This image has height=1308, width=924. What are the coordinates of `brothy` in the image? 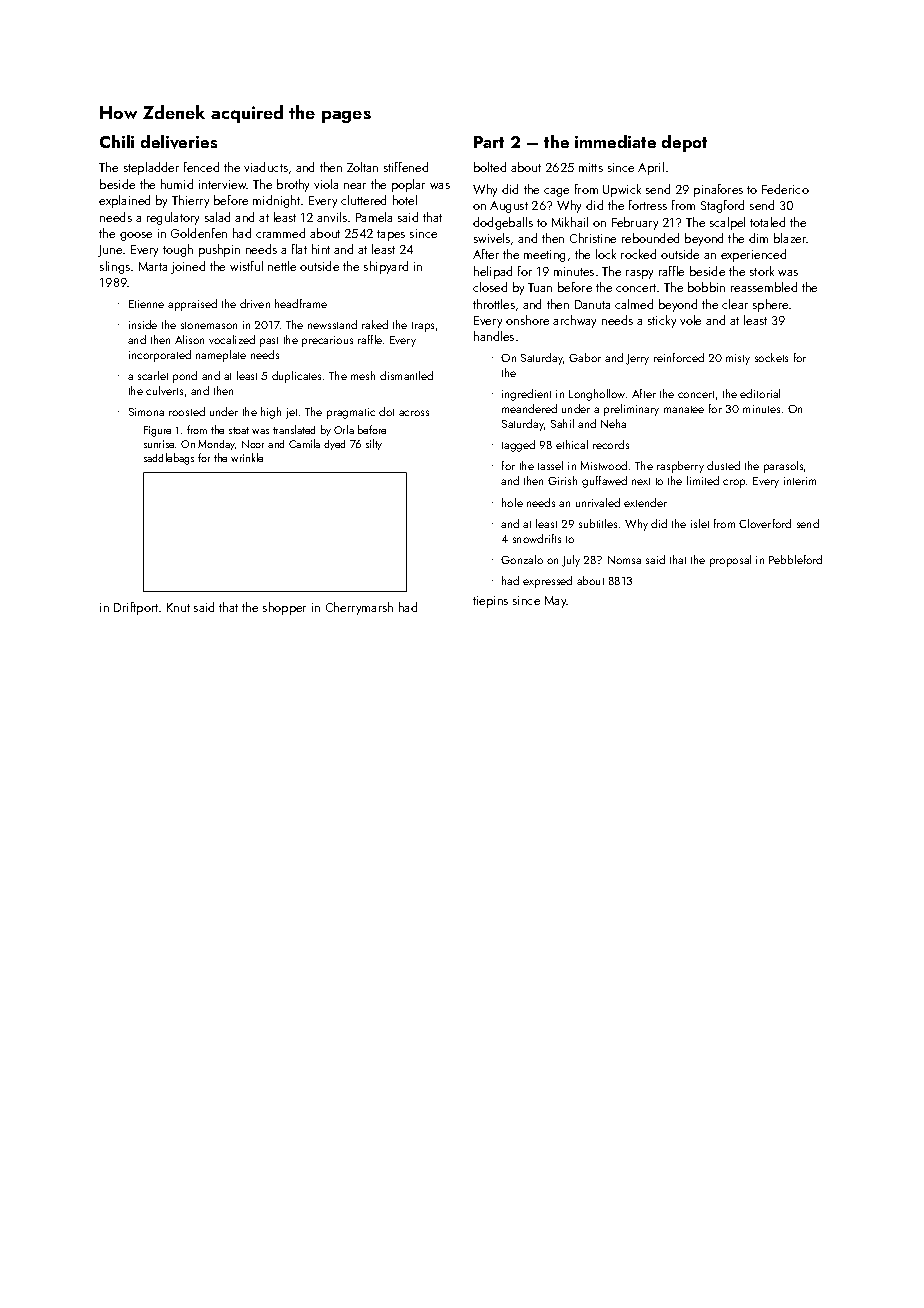 It's located at (293, 185).
